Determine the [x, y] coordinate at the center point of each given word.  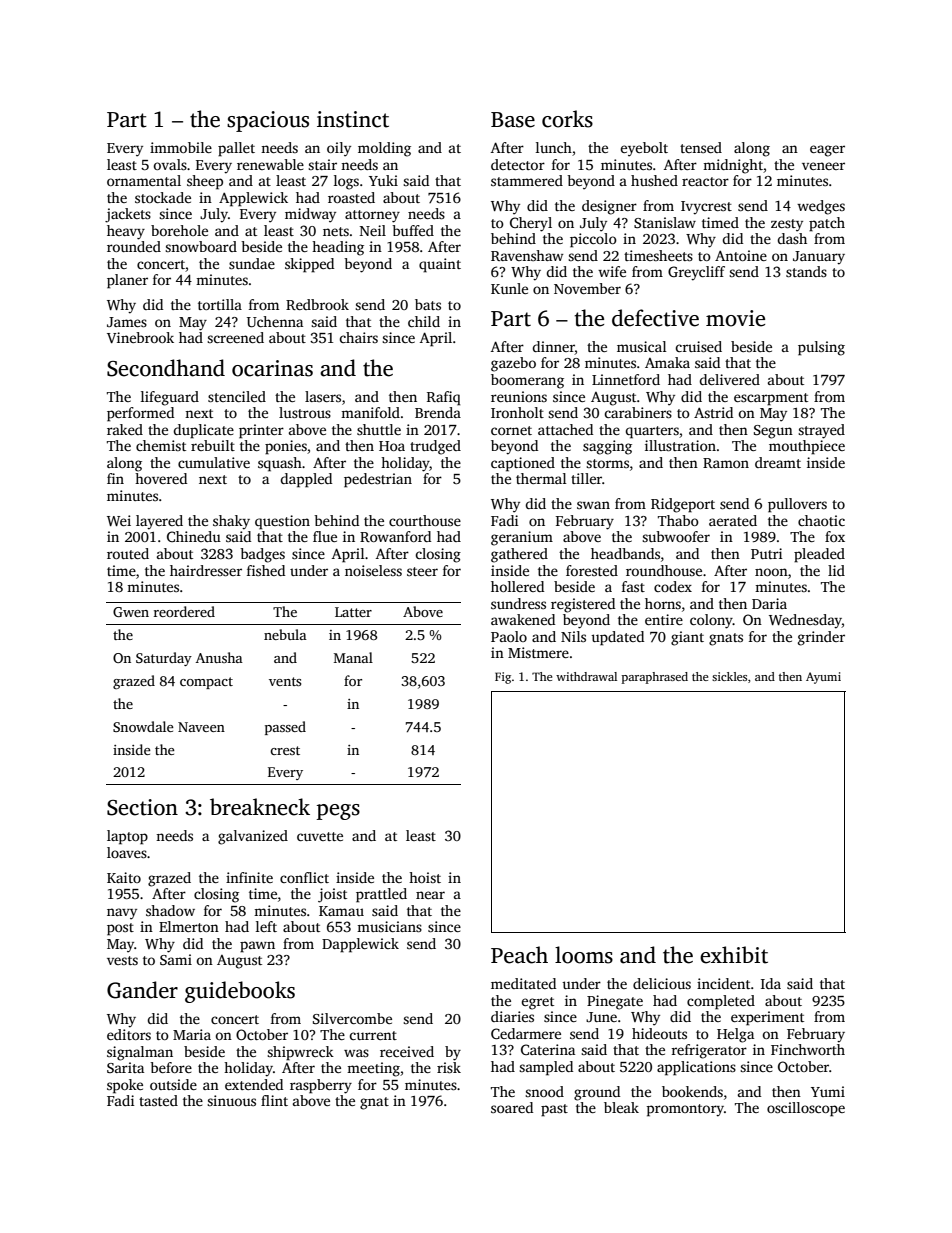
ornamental [144, 180]
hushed [654, 180]
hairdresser [206, 570]
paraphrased [654, 678]
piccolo [593, 240]
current [373, 1035]
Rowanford [395, 536]
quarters [652, 432]
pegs [338, 812]
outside [173, 1084]
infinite [249, 877]
